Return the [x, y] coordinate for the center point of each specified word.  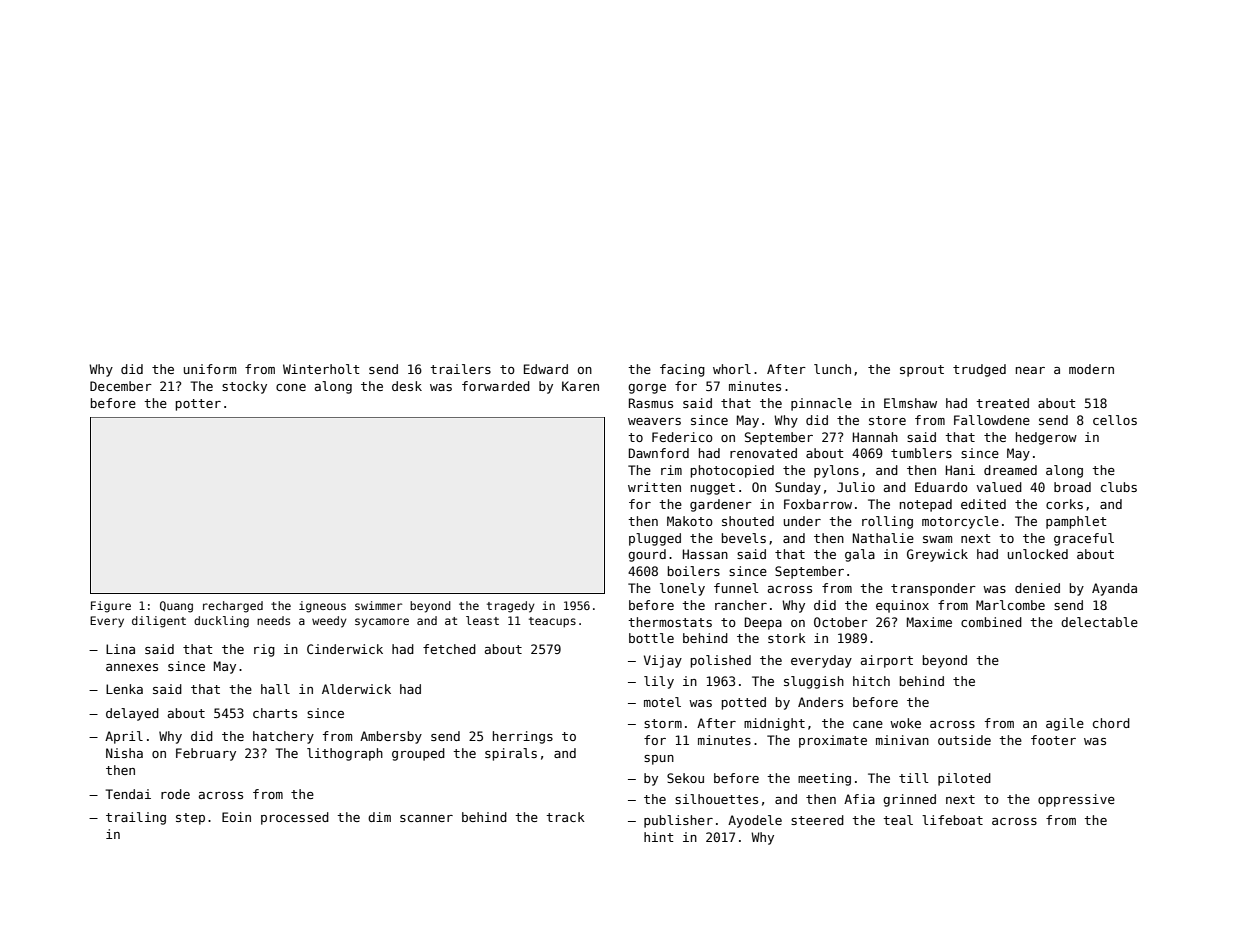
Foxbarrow [818, 504]
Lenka [124, 689]
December [121, 386]
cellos [1115, 420]
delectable [1099, 622]
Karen [580, 386]
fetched [449, 649]
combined [991, 622]
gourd [647, 555]
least [482, 620]
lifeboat [952, 820]
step [190, 819]
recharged [233, 607]
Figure [111, 607]
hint [658, 837]
